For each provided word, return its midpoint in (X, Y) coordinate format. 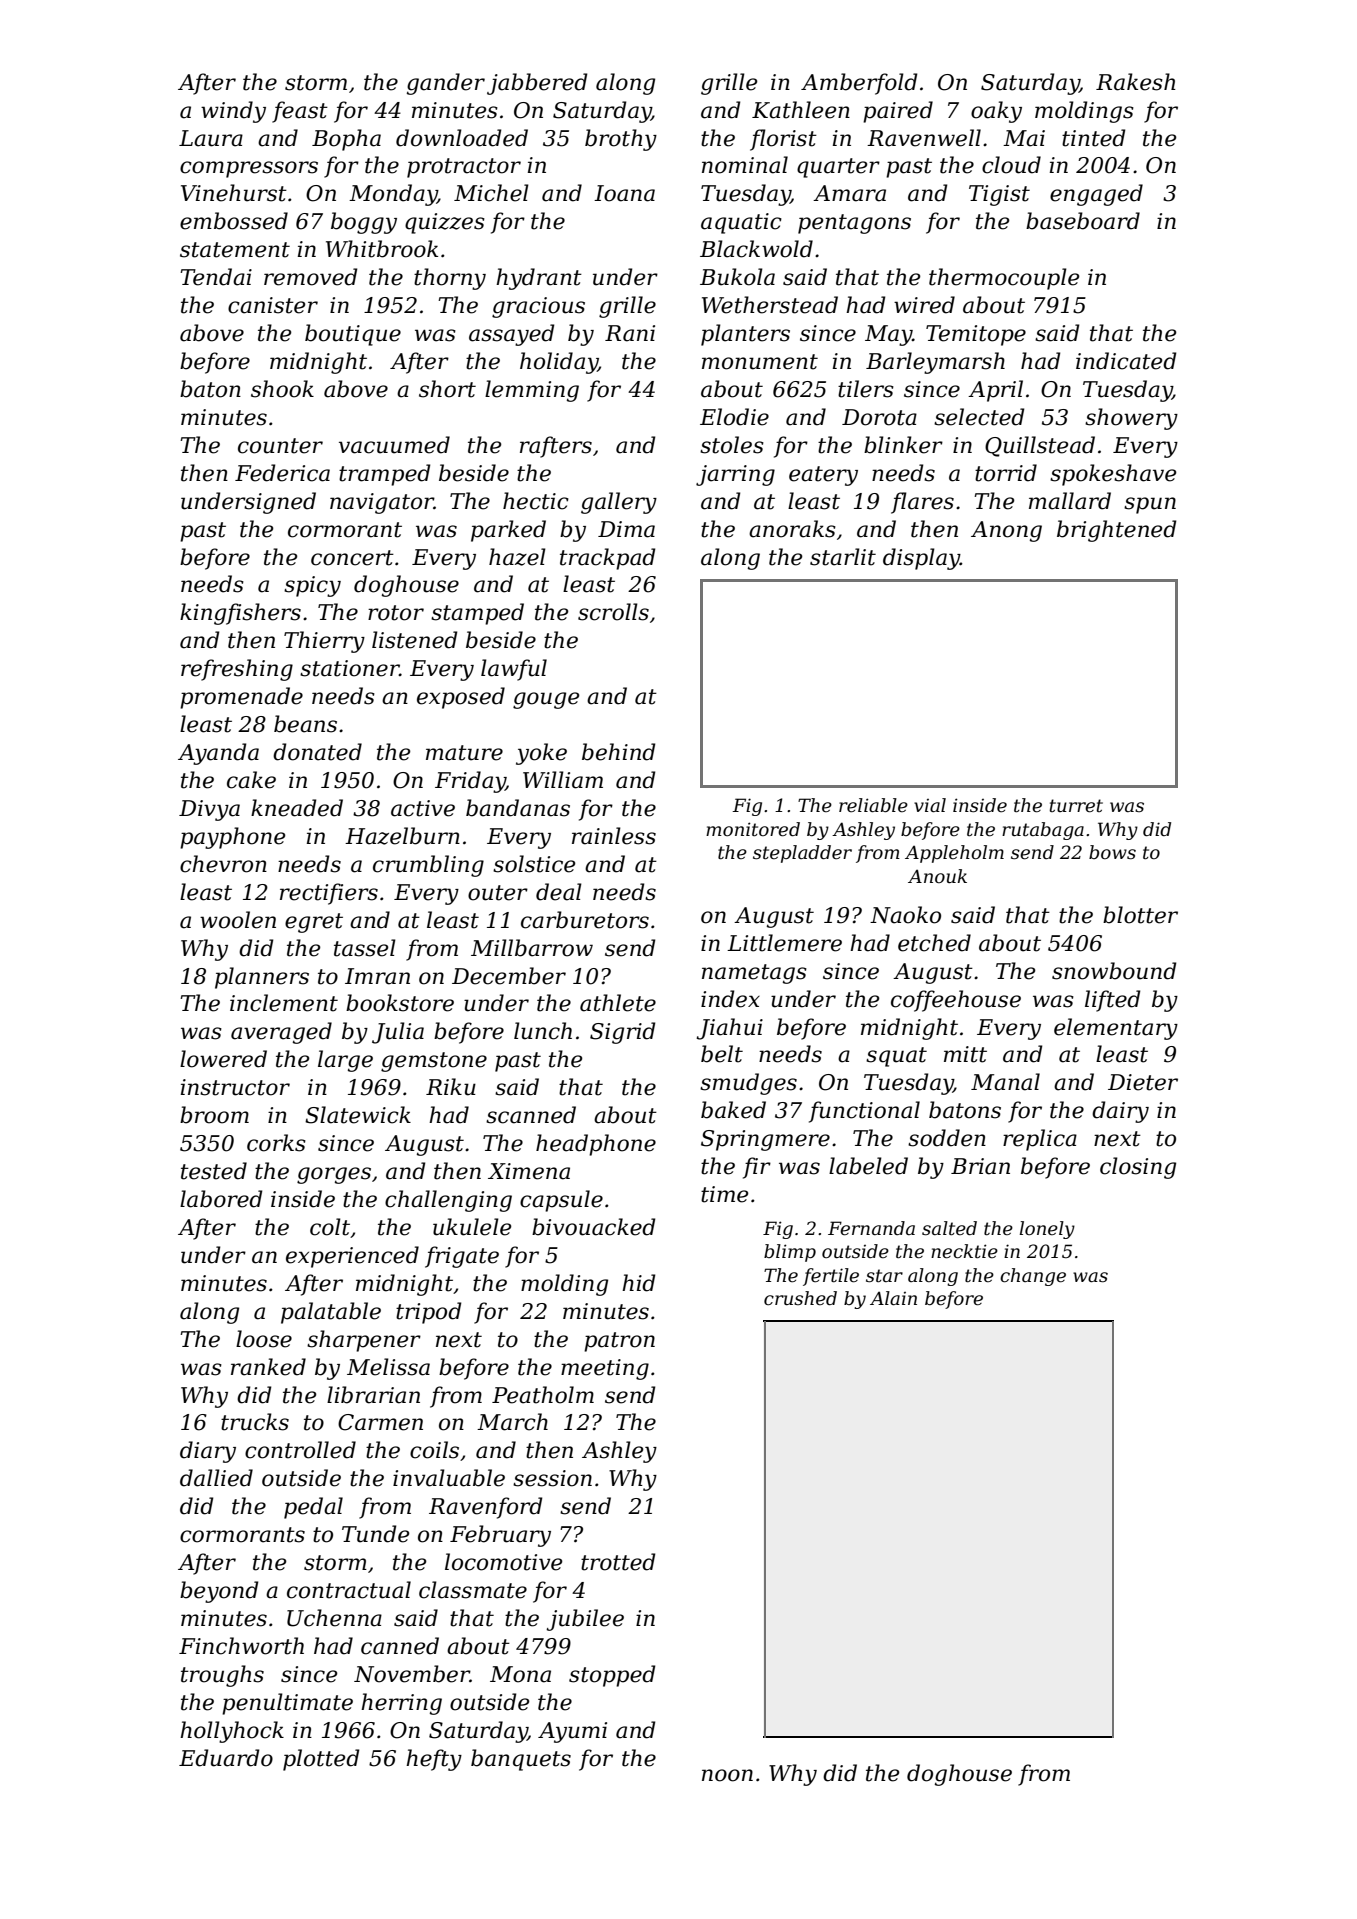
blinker (903, 445)
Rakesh (1136, 82)
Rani (630, 333)
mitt (965, 1054)
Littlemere (784, 943)
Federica (282, 473)
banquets (521, 1760)
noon (727, 1775)
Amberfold (859, 84)
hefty (434, 1760)
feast (300, 112)
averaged (281, 1033)
